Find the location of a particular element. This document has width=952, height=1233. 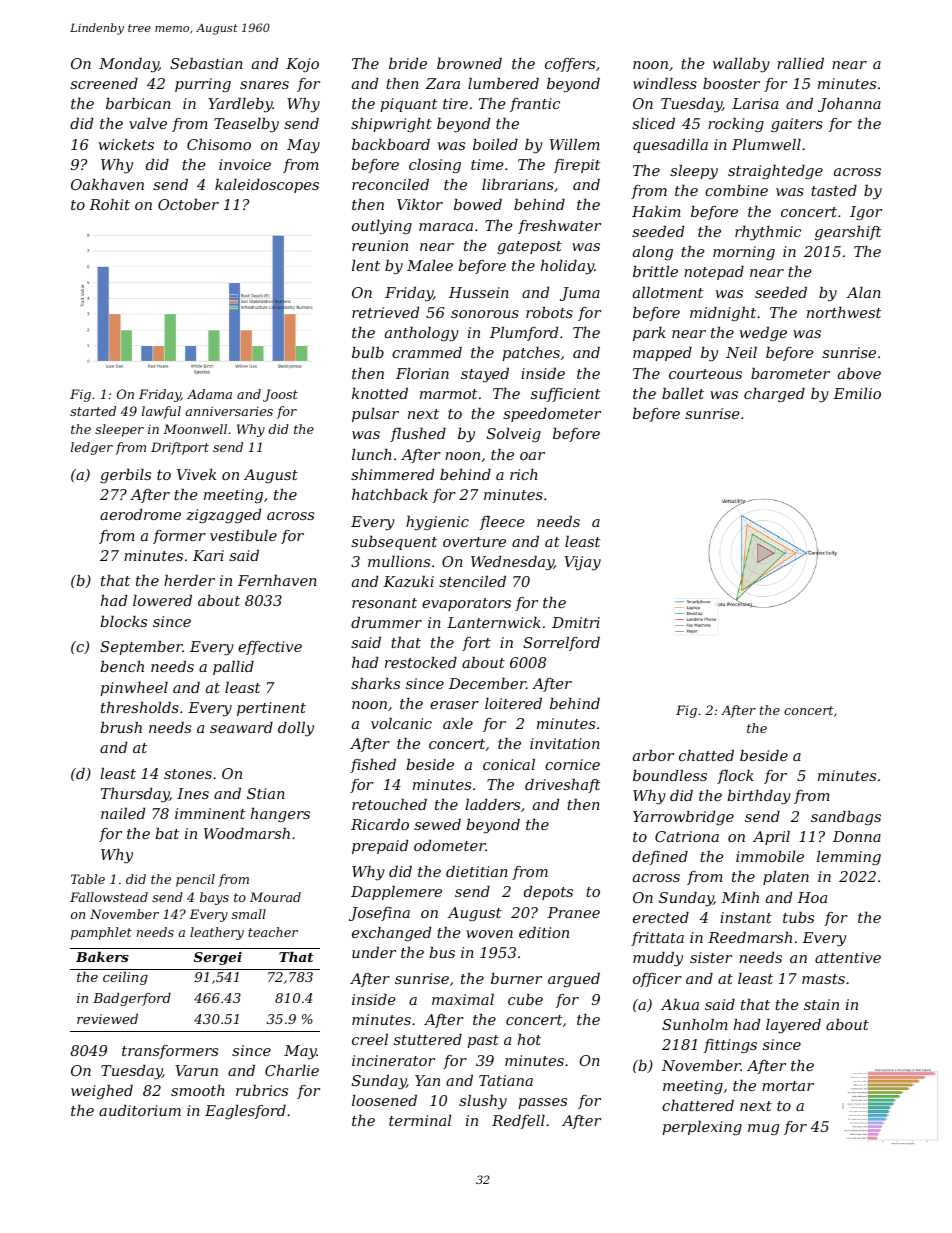

Hussein is located at coordinates (479, 292).
